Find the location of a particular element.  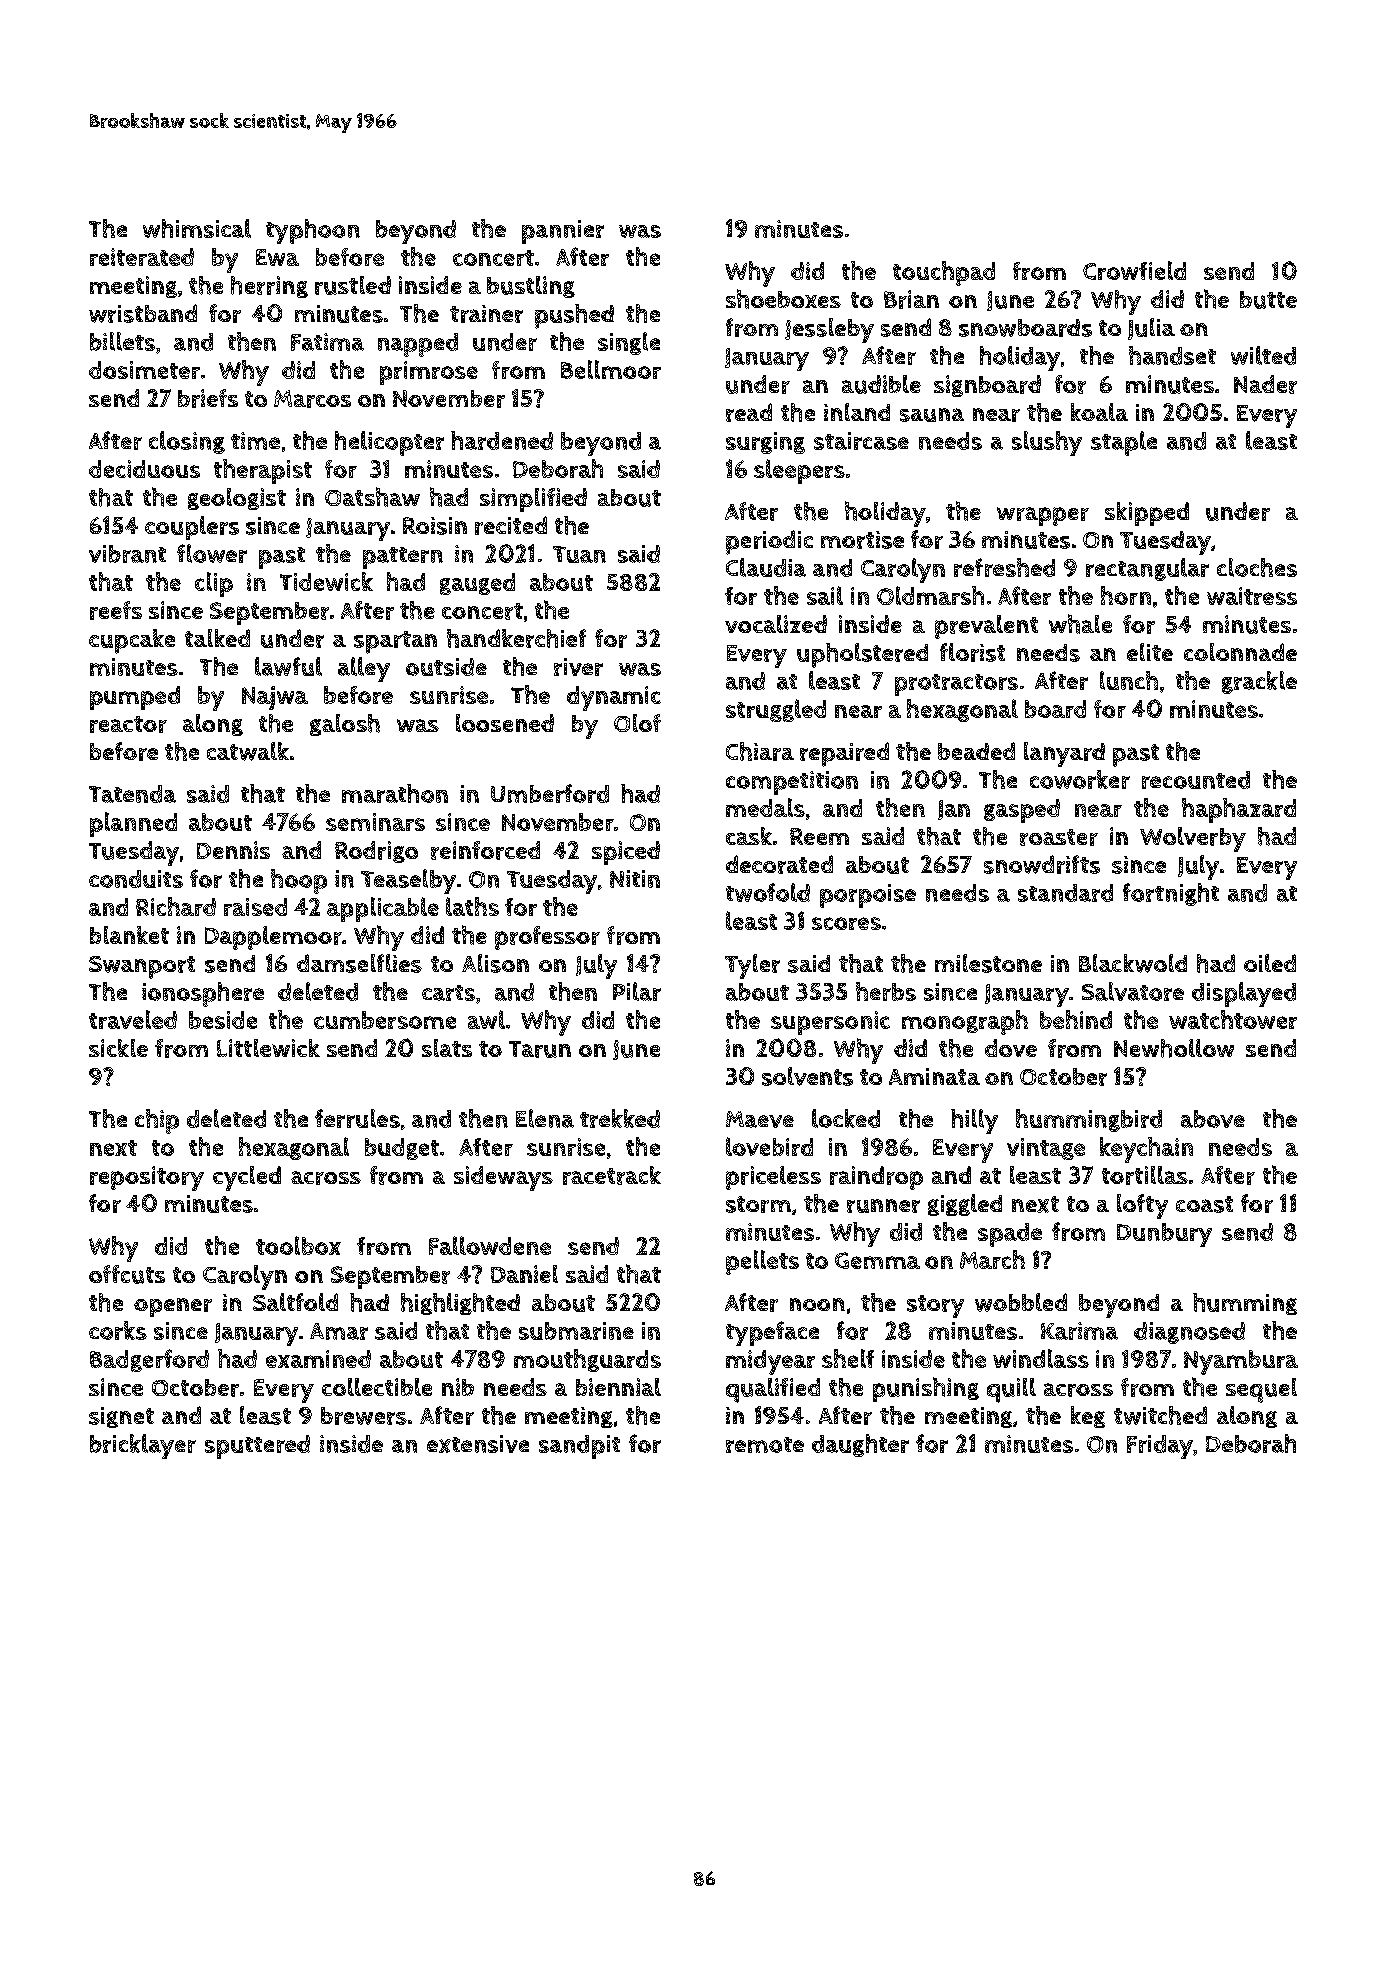

giggled is located at coordinates (965, 1205).
